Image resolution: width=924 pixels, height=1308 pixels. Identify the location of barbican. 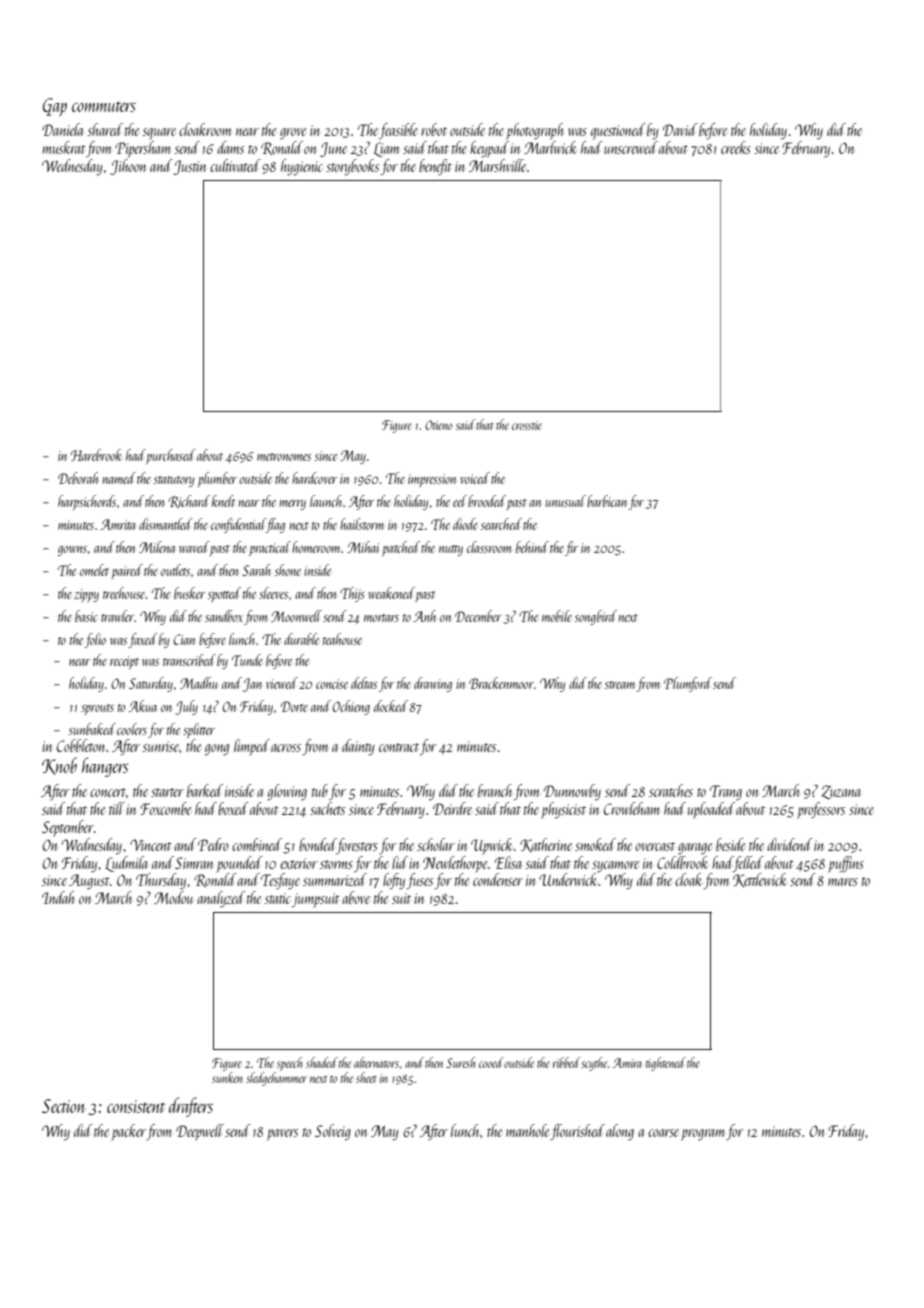
(607, 501).
